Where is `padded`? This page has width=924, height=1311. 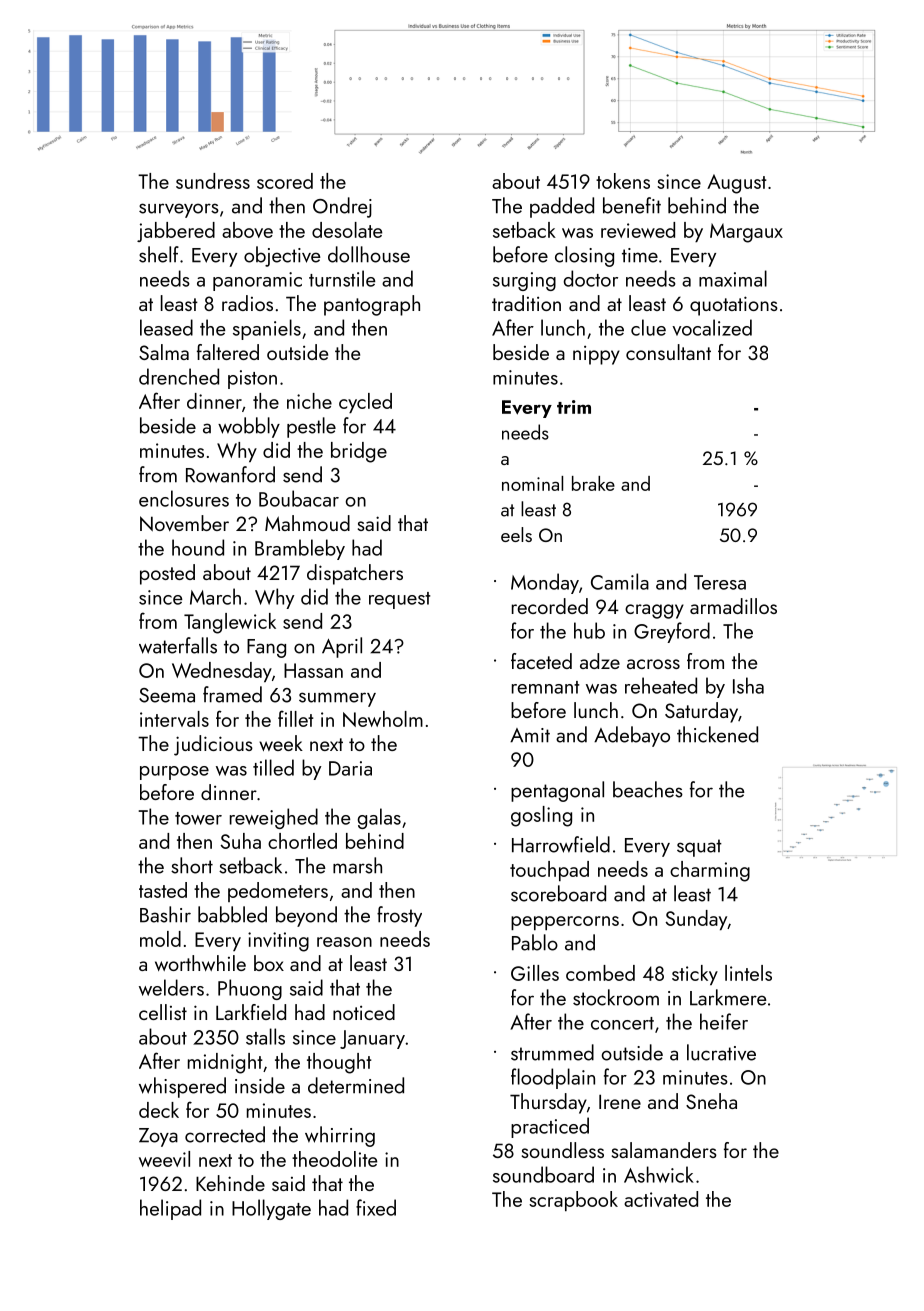 padded is located at coordinates (562, 207).
